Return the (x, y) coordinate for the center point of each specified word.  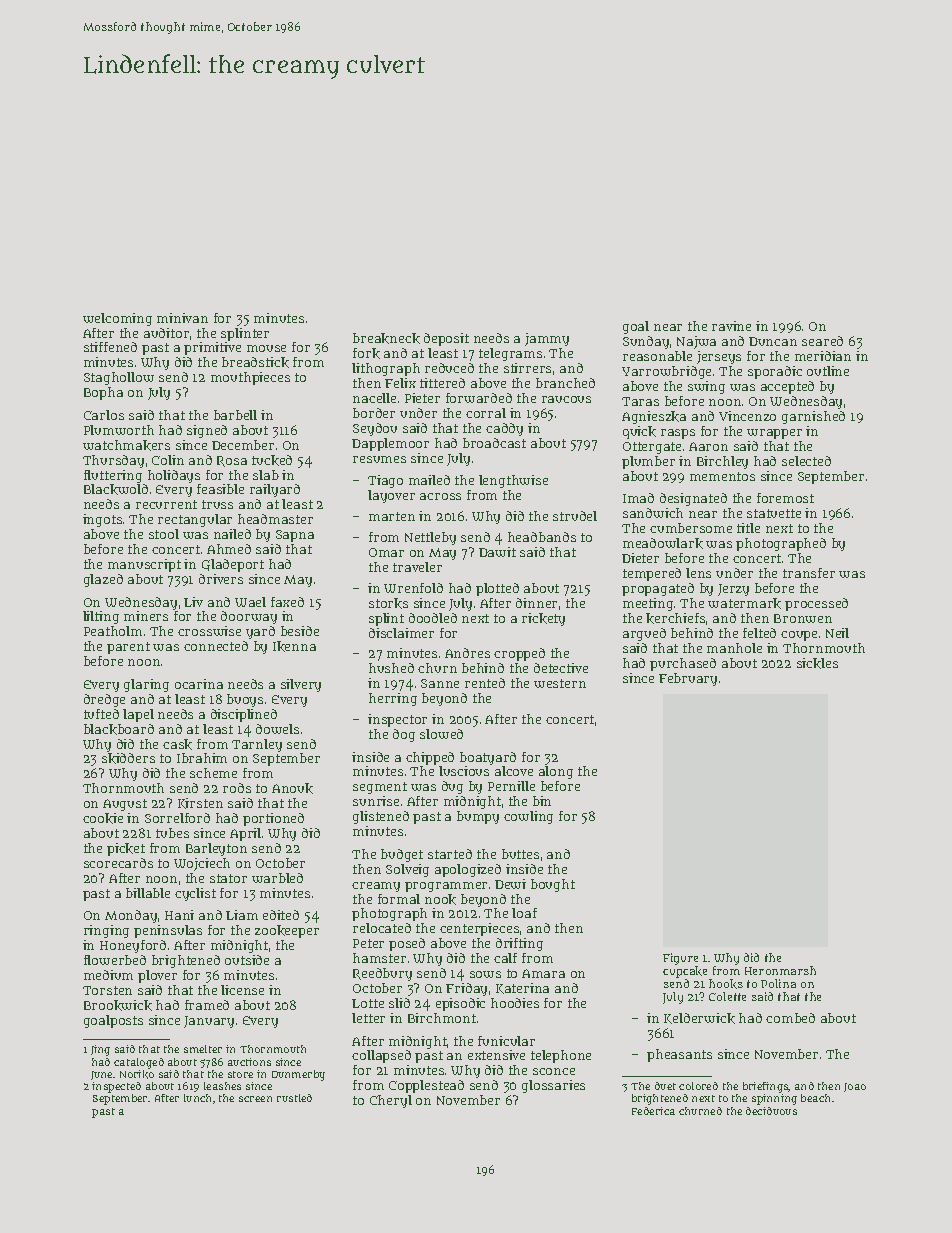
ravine (731, 326)
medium (108, 975)
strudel (575, 516)
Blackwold (116, 489)
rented (485, 683)
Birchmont (442, 1018)
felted (759, 633)
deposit (446, 339)
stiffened (110, 347)
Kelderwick (699, 1018)
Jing (100, 1050)
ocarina (199, 684)
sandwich (653, 513)
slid (399, 1003)
